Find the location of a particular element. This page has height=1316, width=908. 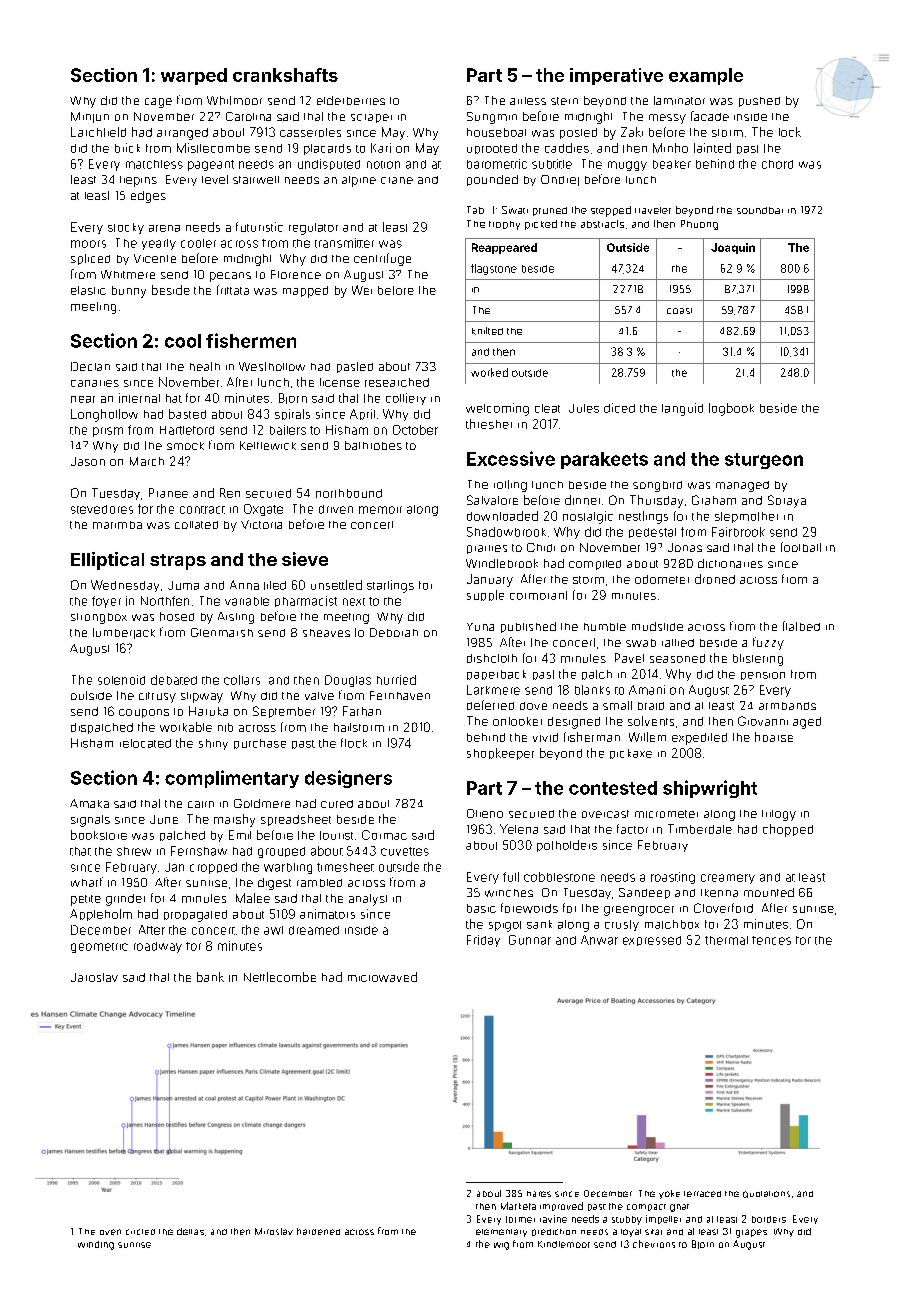

warped is located at coordinates (194, 76).
